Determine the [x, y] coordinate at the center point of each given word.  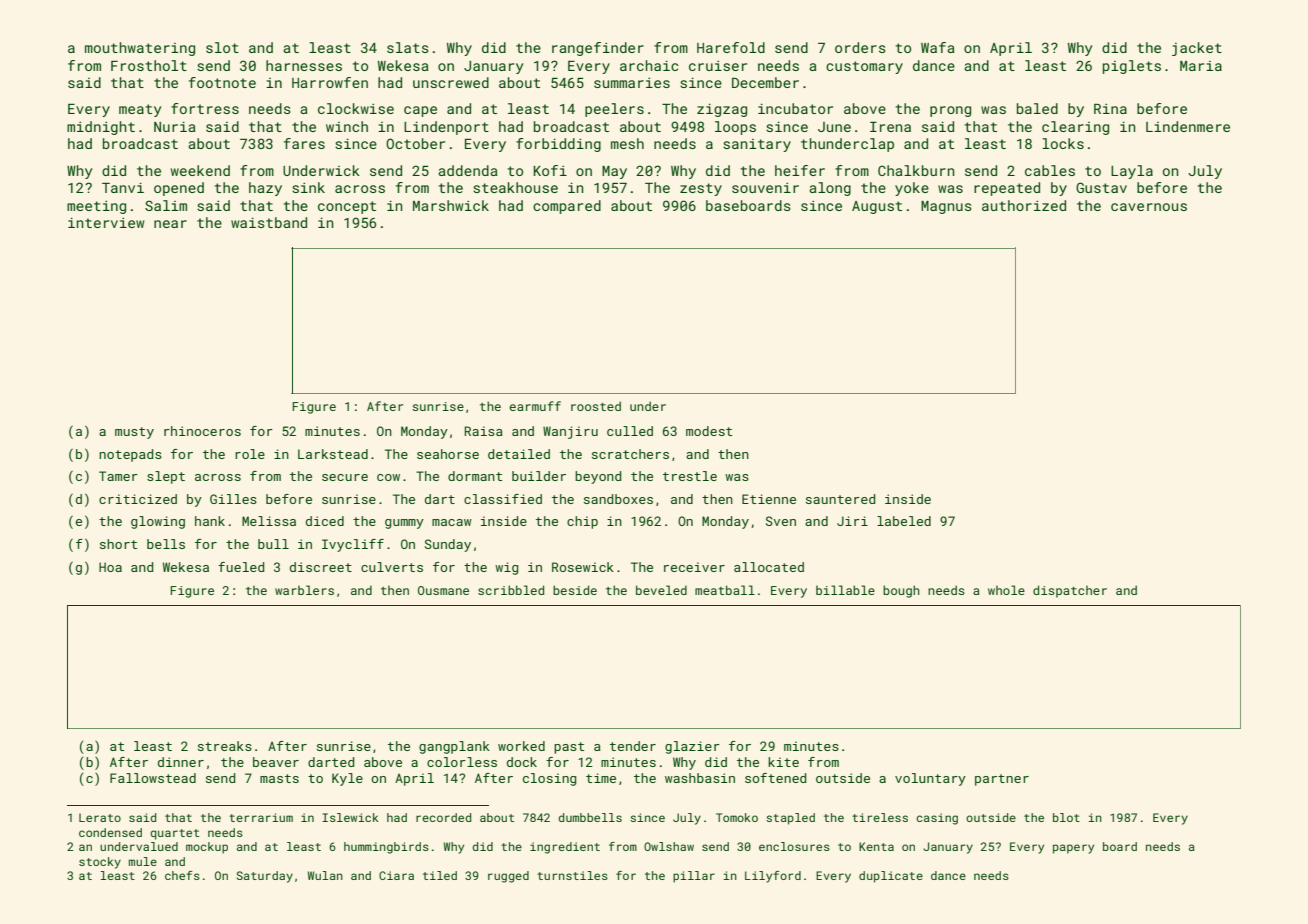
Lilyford [773, 877]
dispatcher [1070, 591]
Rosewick [583, 567]
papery [1073, 849]
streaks [225, 746]
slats [408, 47]
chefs [182, 875]
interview [106, 222]
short [118, 544]
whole [1006, 590]
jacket [1197, 49]
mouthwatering [140, 49]
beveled [661, 590]
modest [709, 431]
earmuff [535, 406]
